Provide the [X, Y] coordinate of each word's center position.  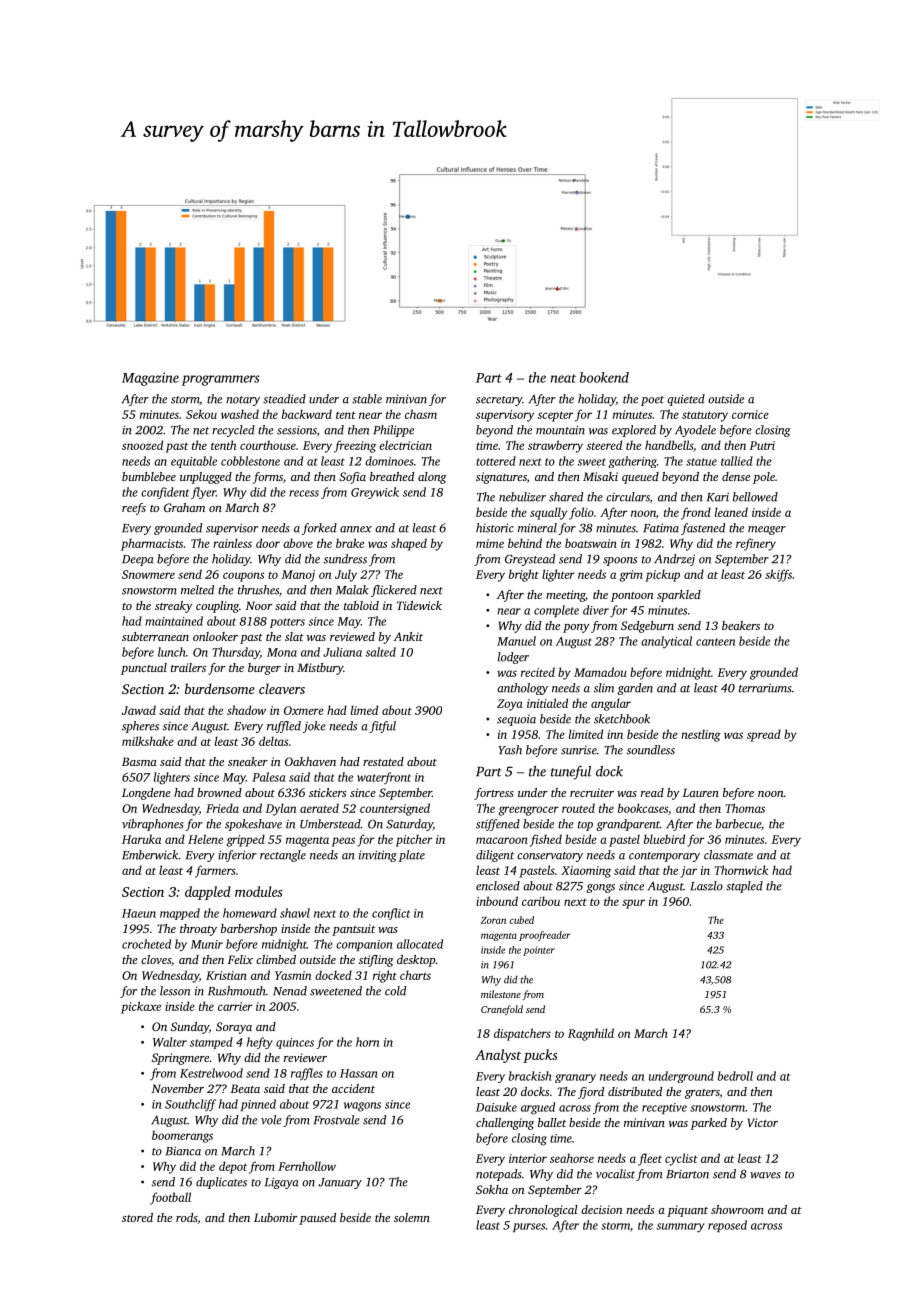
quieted [686, 400]
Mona [282, 652]
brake [350, 543]
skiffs [778, 575]
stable [367, 399]
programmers [221, 380]
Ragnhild [591, 1034]
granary [575, 1078]
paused [317, 1219]
